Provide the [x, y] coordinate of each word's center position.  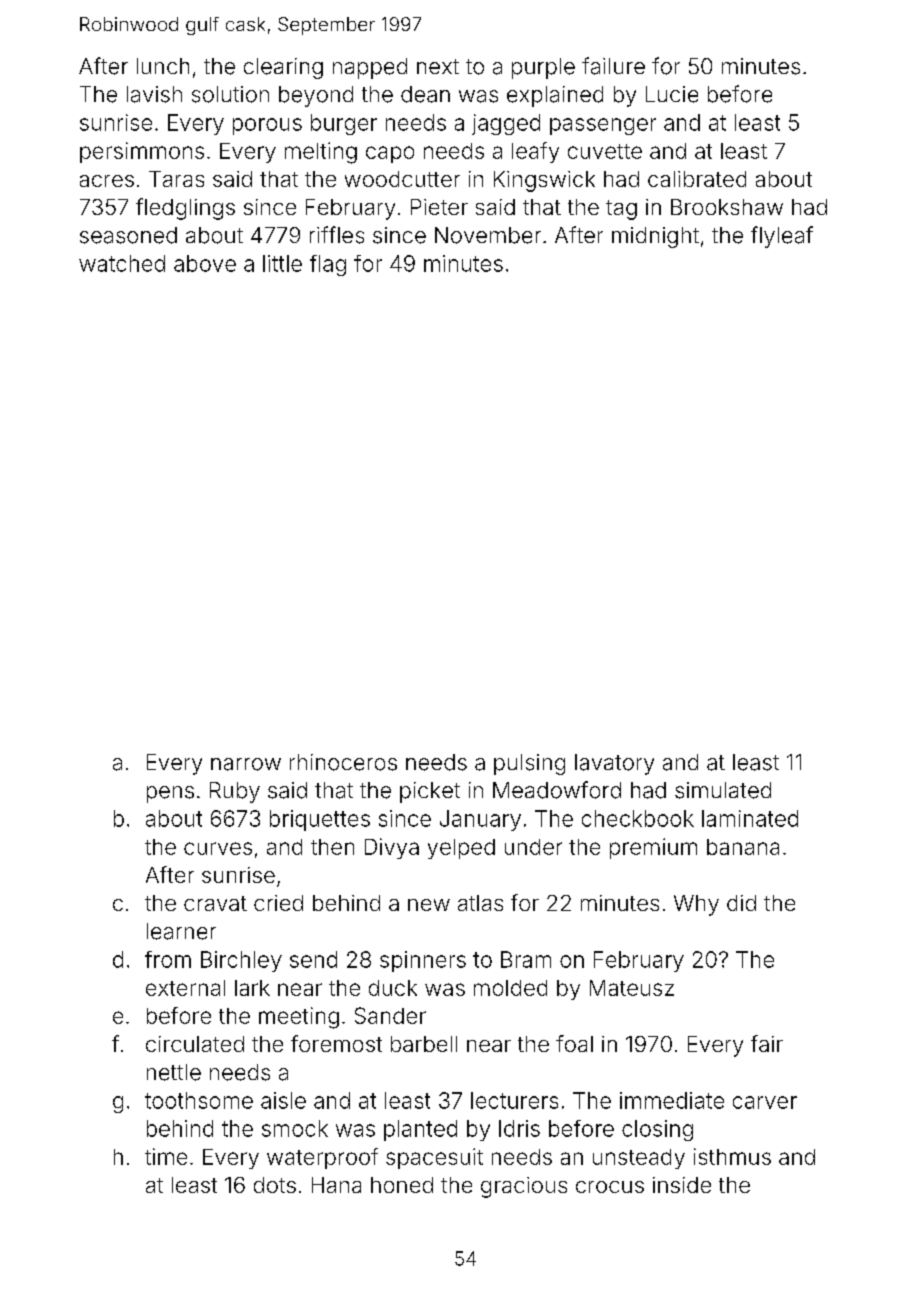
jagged [506, 124]
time [166, 1156]
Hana [336, 1185]
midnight [655, 237]
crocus [610, 1187]
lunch [163, 66]
